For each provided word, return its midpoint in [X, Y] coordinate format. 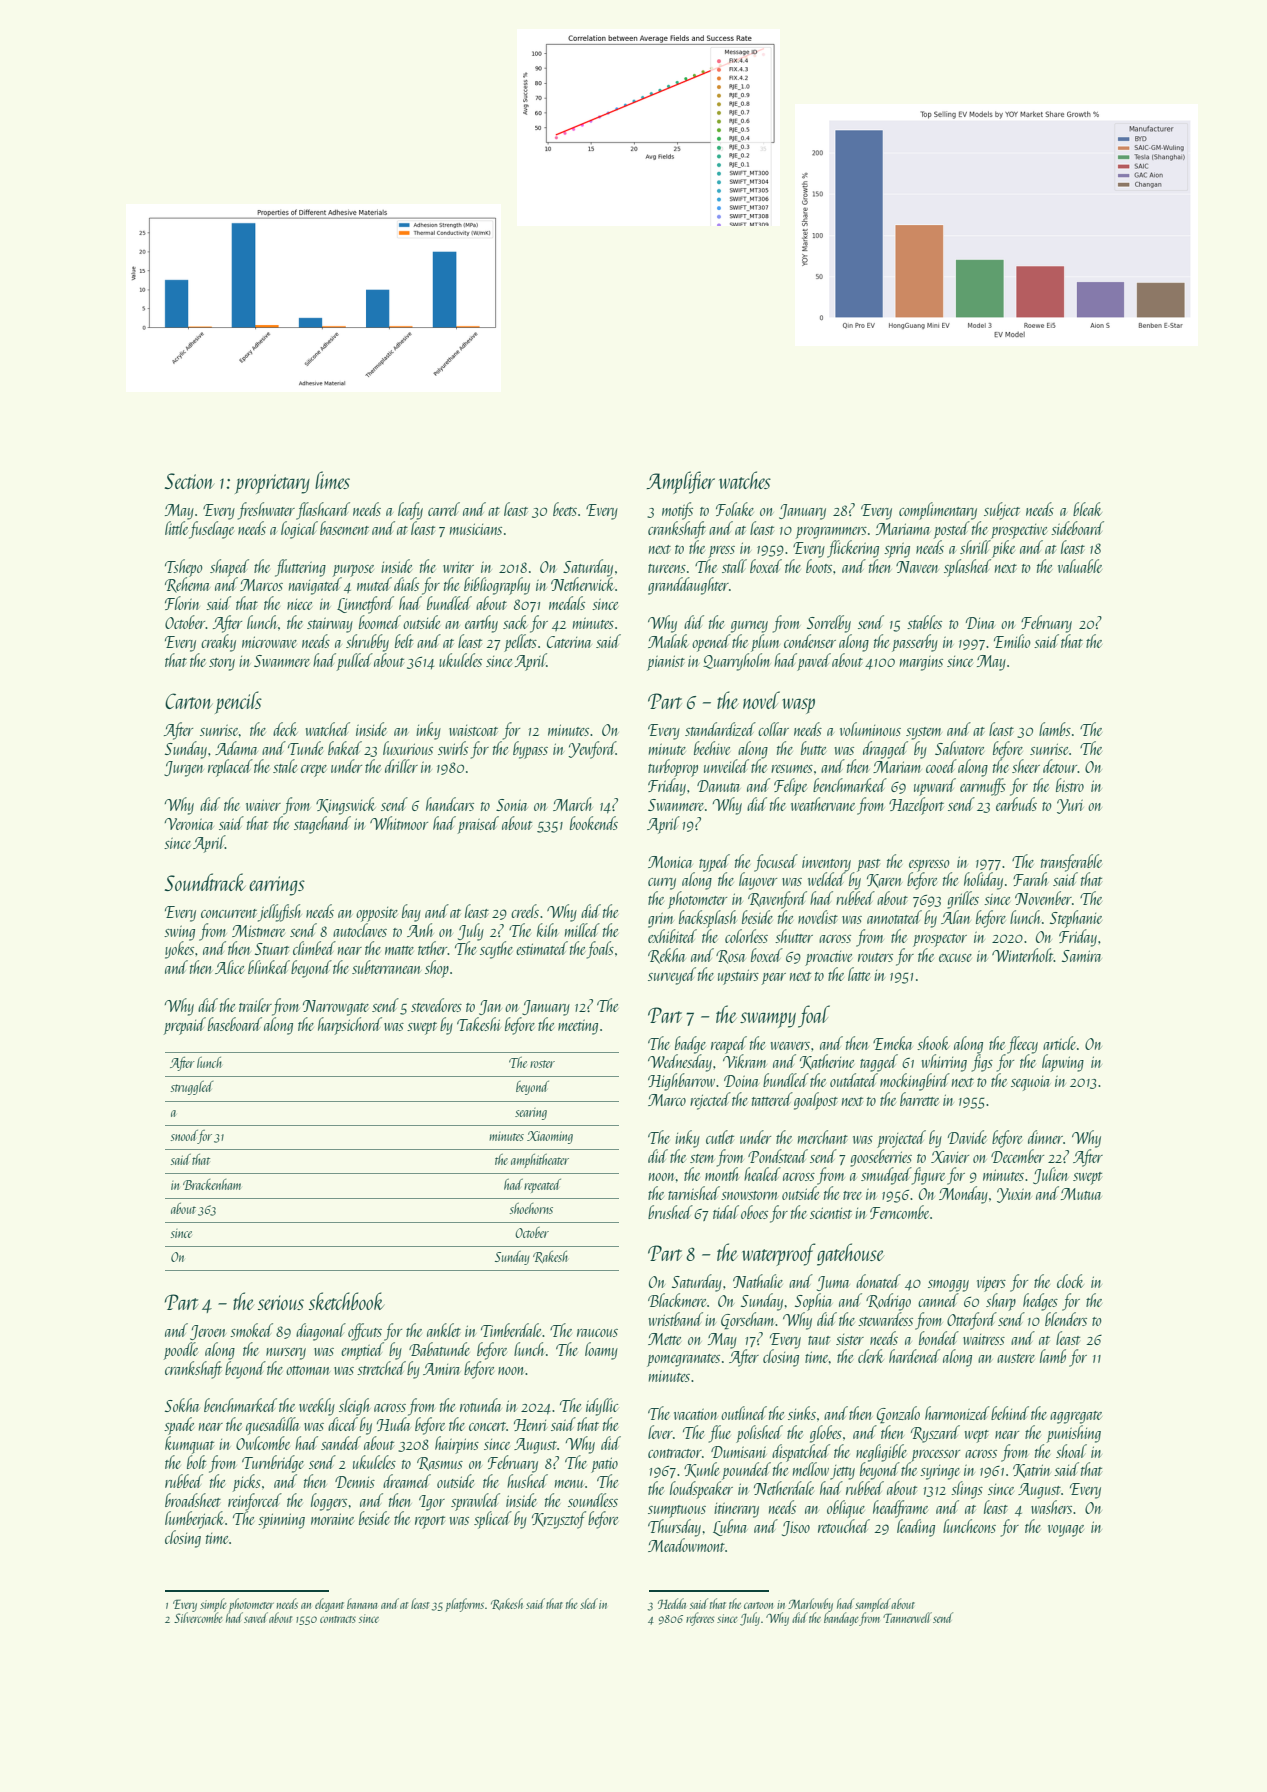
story [222, 664]
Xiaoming [550, 1137]
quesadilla [272, 1426]
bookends [594, 823]
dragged [885, 750]
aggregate [1076, 1417]
